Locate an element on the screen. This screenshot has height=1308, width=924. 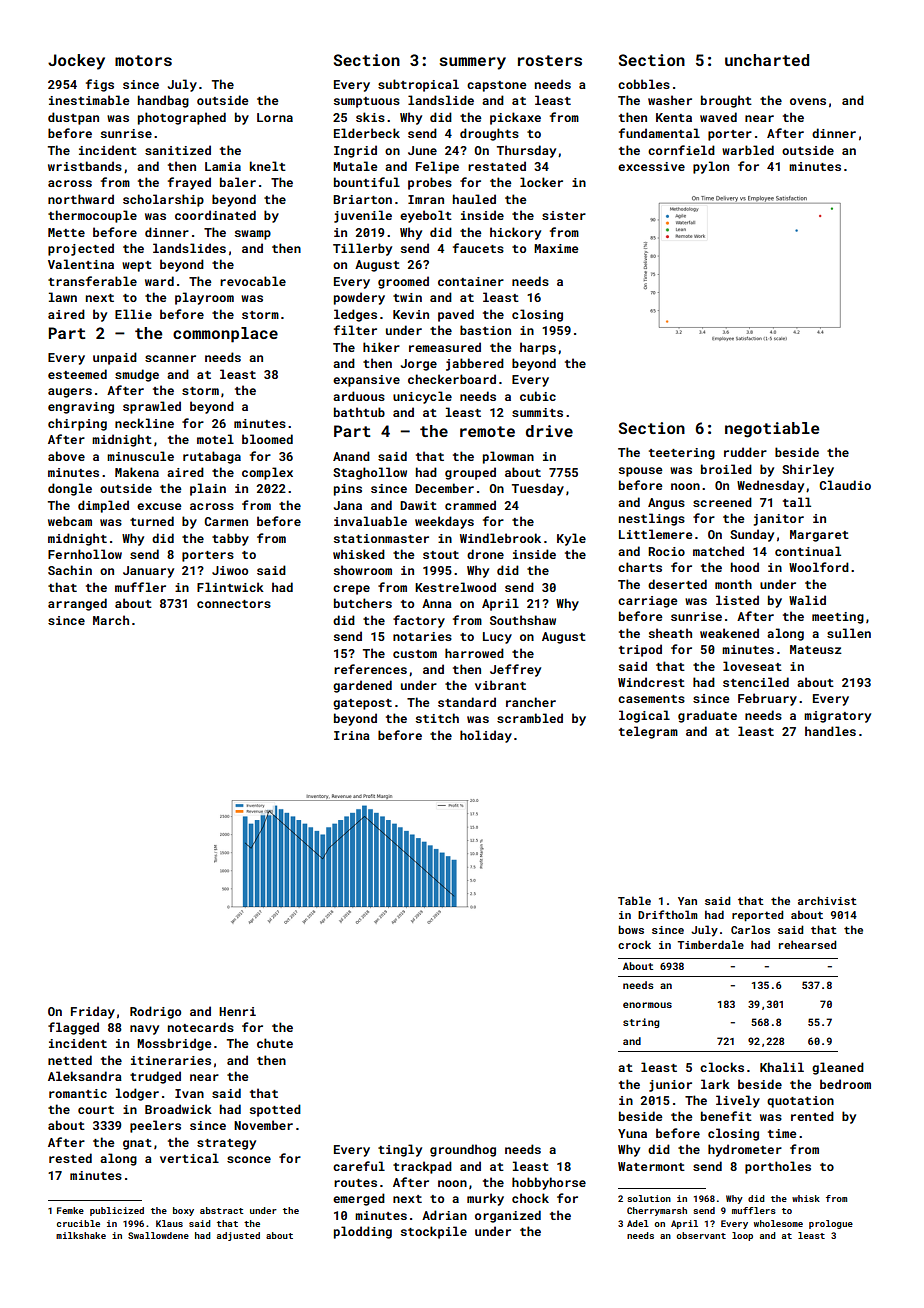
sumptuous is located at coordinates (367, 102).
